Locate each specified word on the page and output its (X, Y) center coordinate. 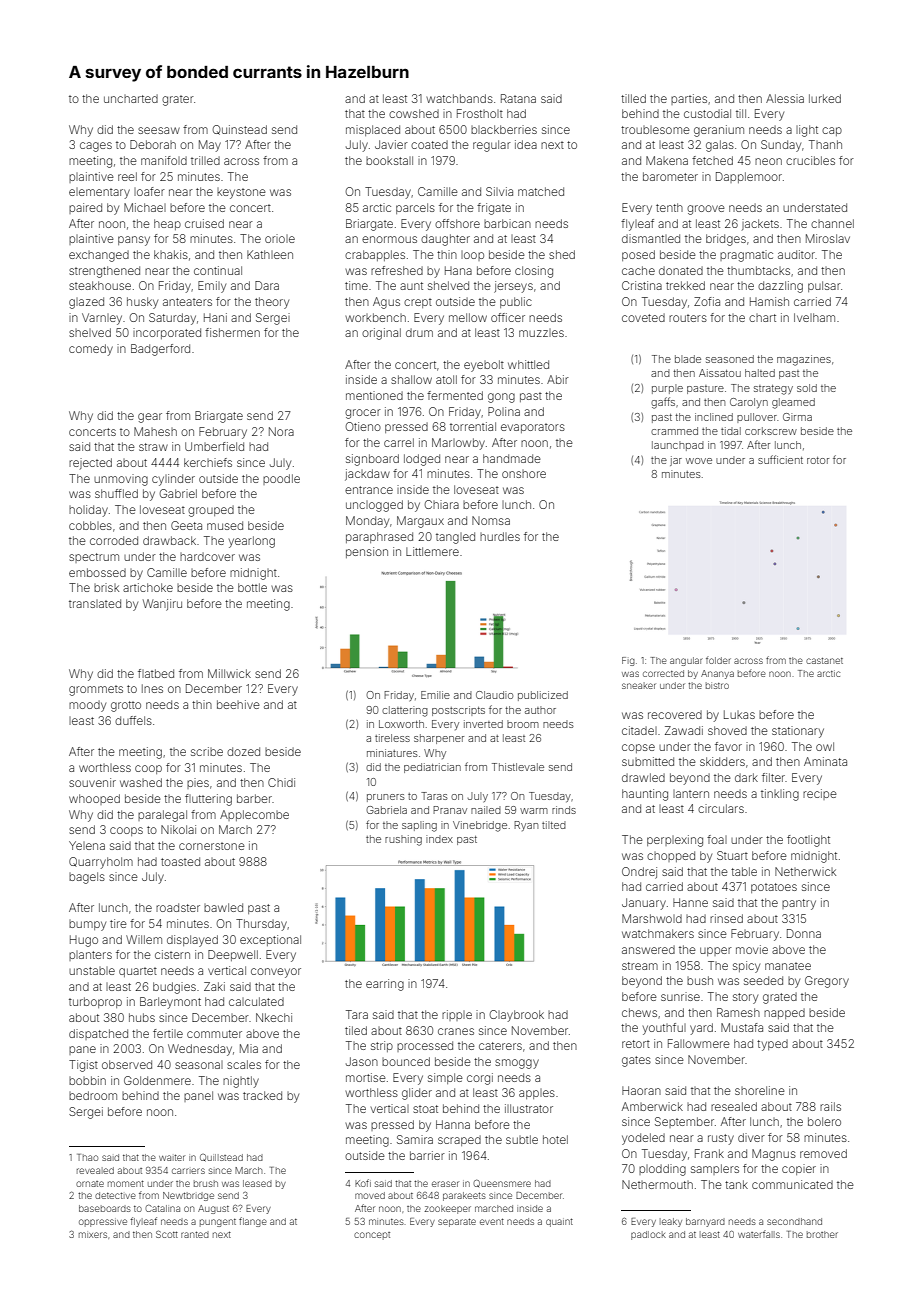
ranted (195, 1234)
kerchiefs (208, 462)
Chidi (281, 782)
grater (178, 100)
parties (689, 99)
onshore (524, 474)
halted (760, 373)
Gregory (827, 982)
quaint (559, 1222)
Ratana (518, 98)
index (439, 839)
